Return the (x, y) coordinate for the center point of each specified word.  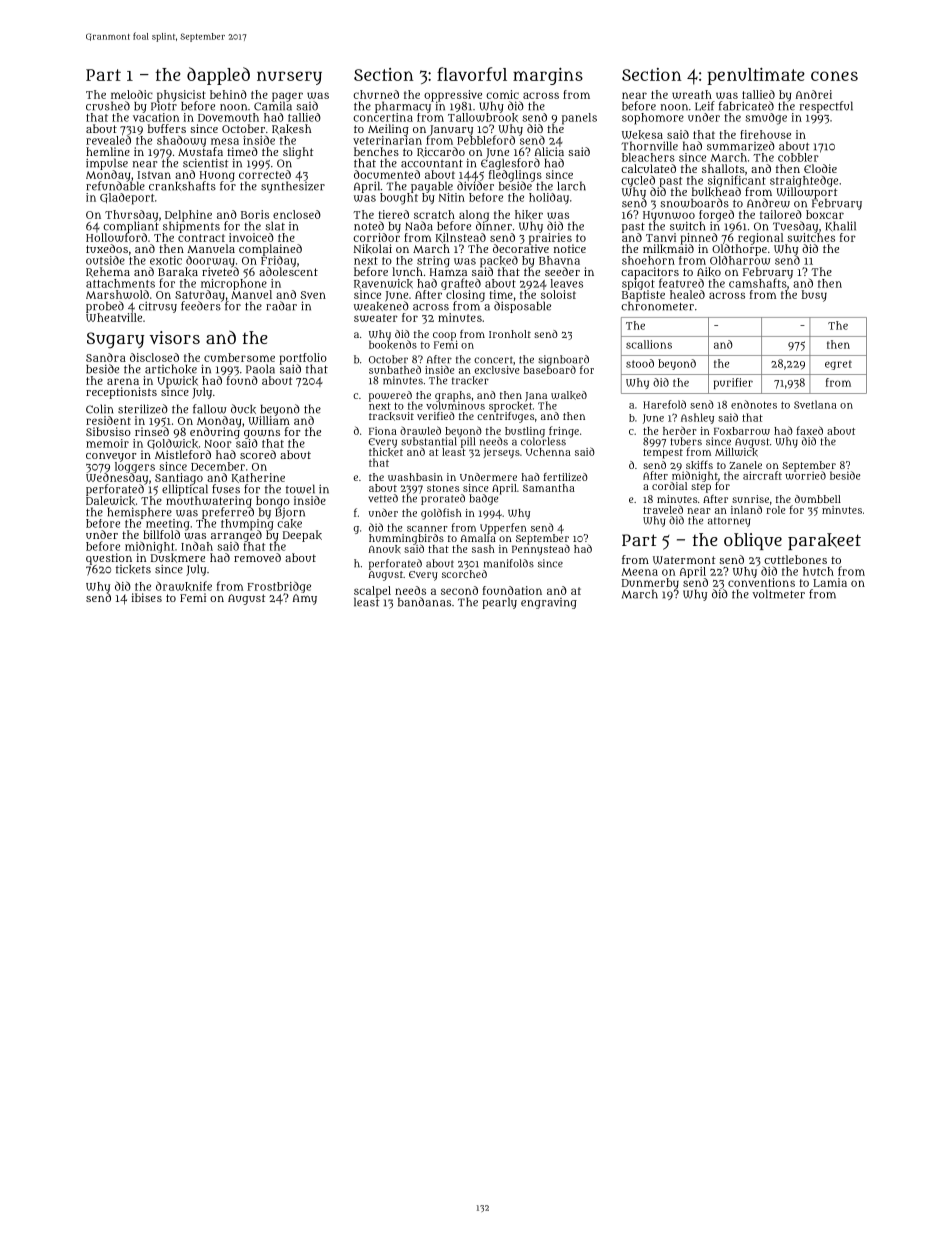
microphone (234, 284)
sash (483, 549)
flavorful (472, 74)
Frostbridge (279, 587)
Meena (639, 572)
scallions (649, 344)
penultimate (756, 76)
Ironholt (510, 334)
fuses (226, 489)
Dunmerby (650, 584)
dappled (218, 76)
